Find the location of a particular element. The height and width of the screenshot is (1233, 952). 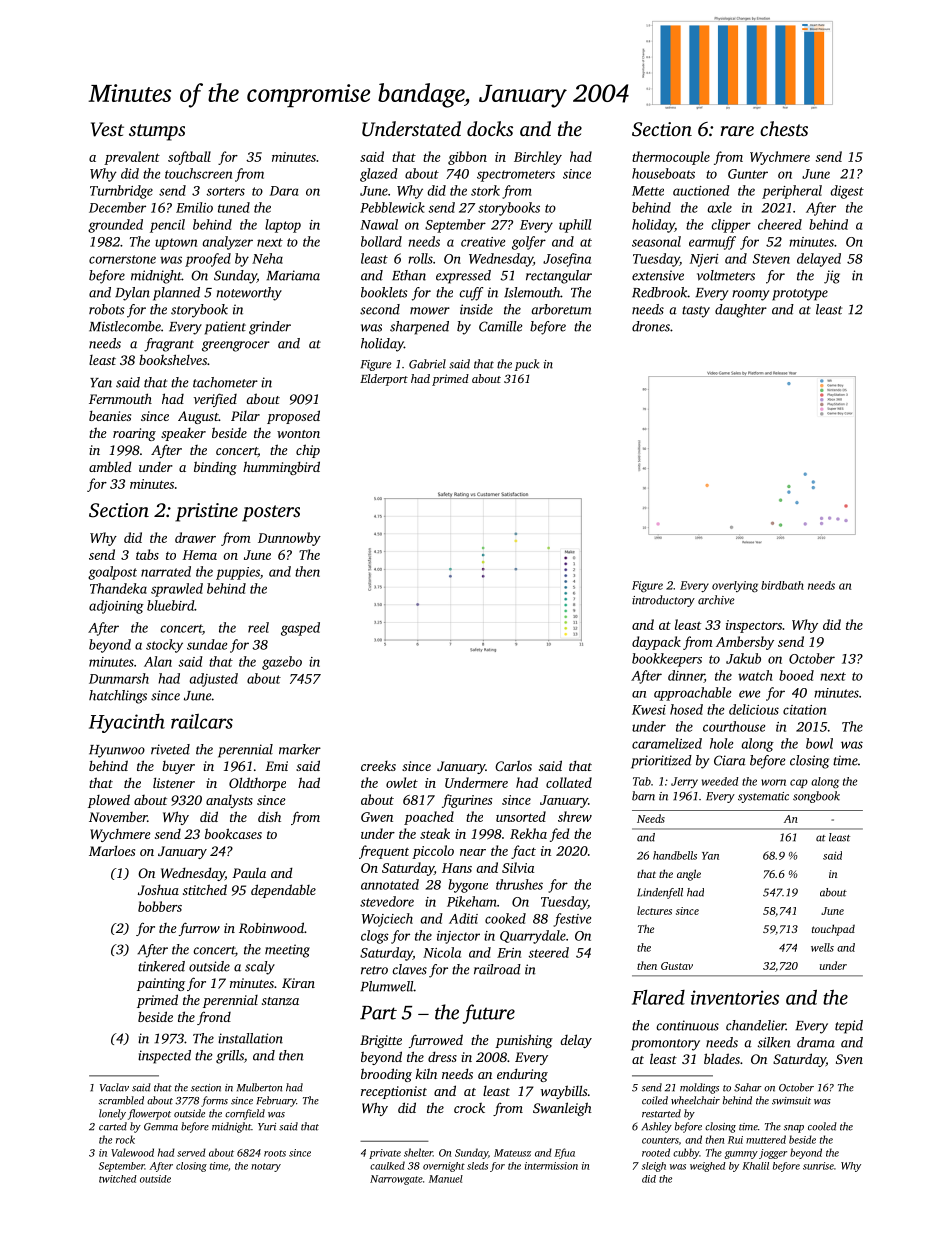

twitched is located at coordinates (118, 1179).
